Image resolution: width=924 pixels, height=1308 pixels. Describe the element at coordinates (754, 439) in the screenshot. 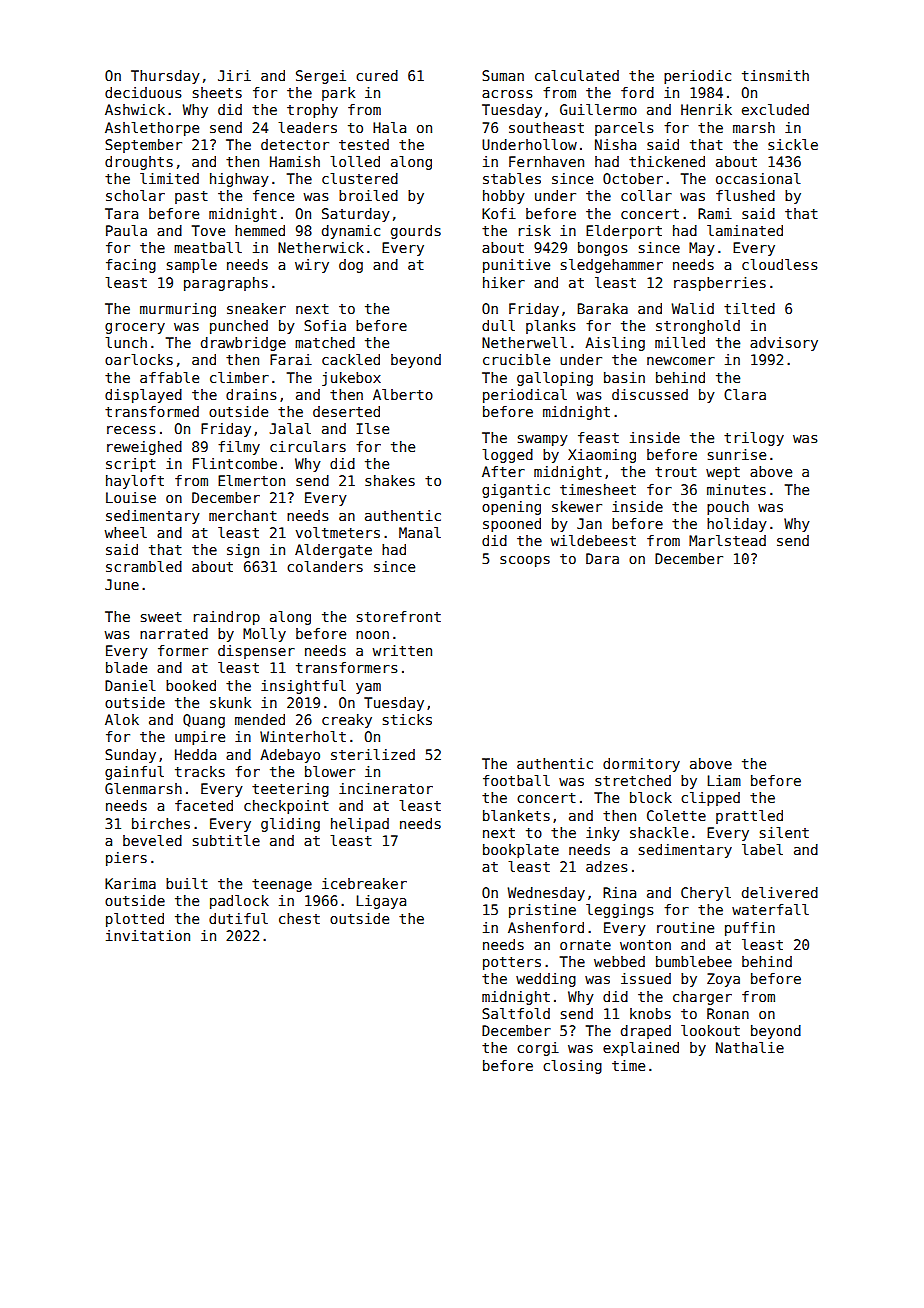

I see `trilogy` at that location.
